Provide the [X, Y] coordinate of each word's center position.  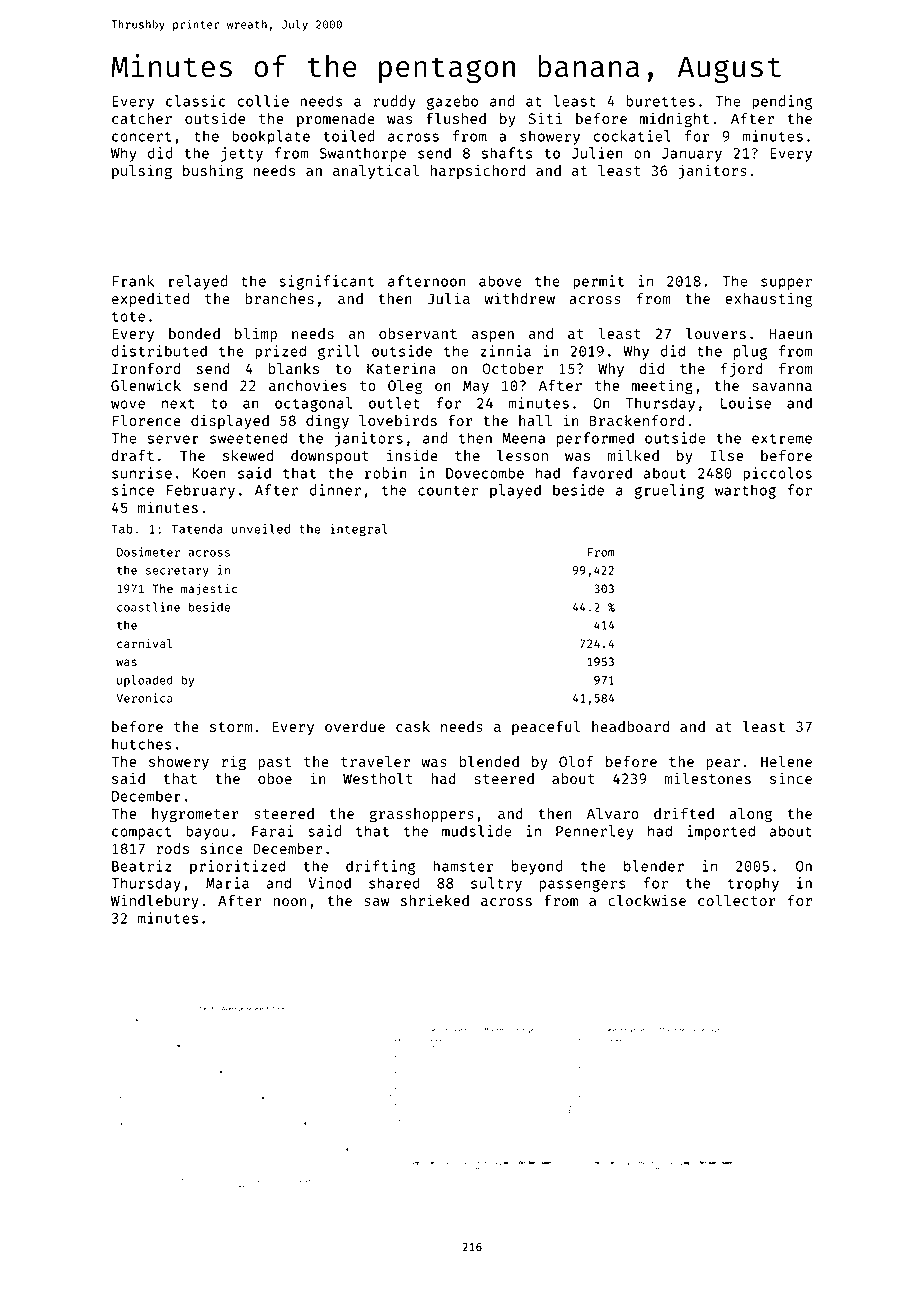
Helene [786, 761]
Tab [122, 529]
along [750, 815]
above [500, 281]
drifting [381, 867]
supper [786, 284]
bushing [213, 172]
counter [448, 491]
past [274, 763]
